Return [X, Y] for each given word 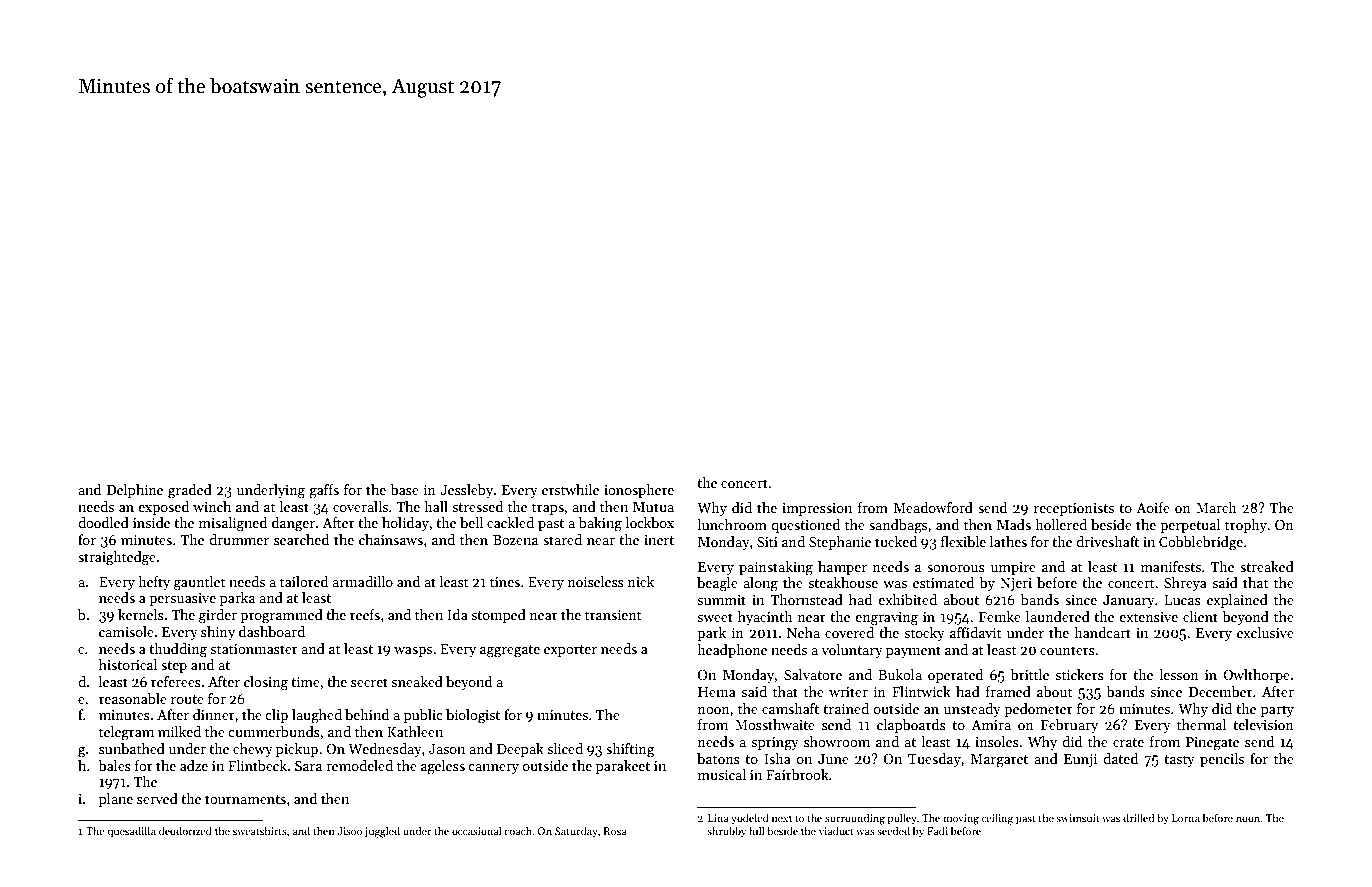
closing [266, 683]
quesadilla [131, 831]
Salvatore [813, 674]
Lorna [1186, 818]
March [1216, 507]
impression [817, 509]
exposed [163, 508]
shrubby [726, 831]
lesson [1179, 674]
